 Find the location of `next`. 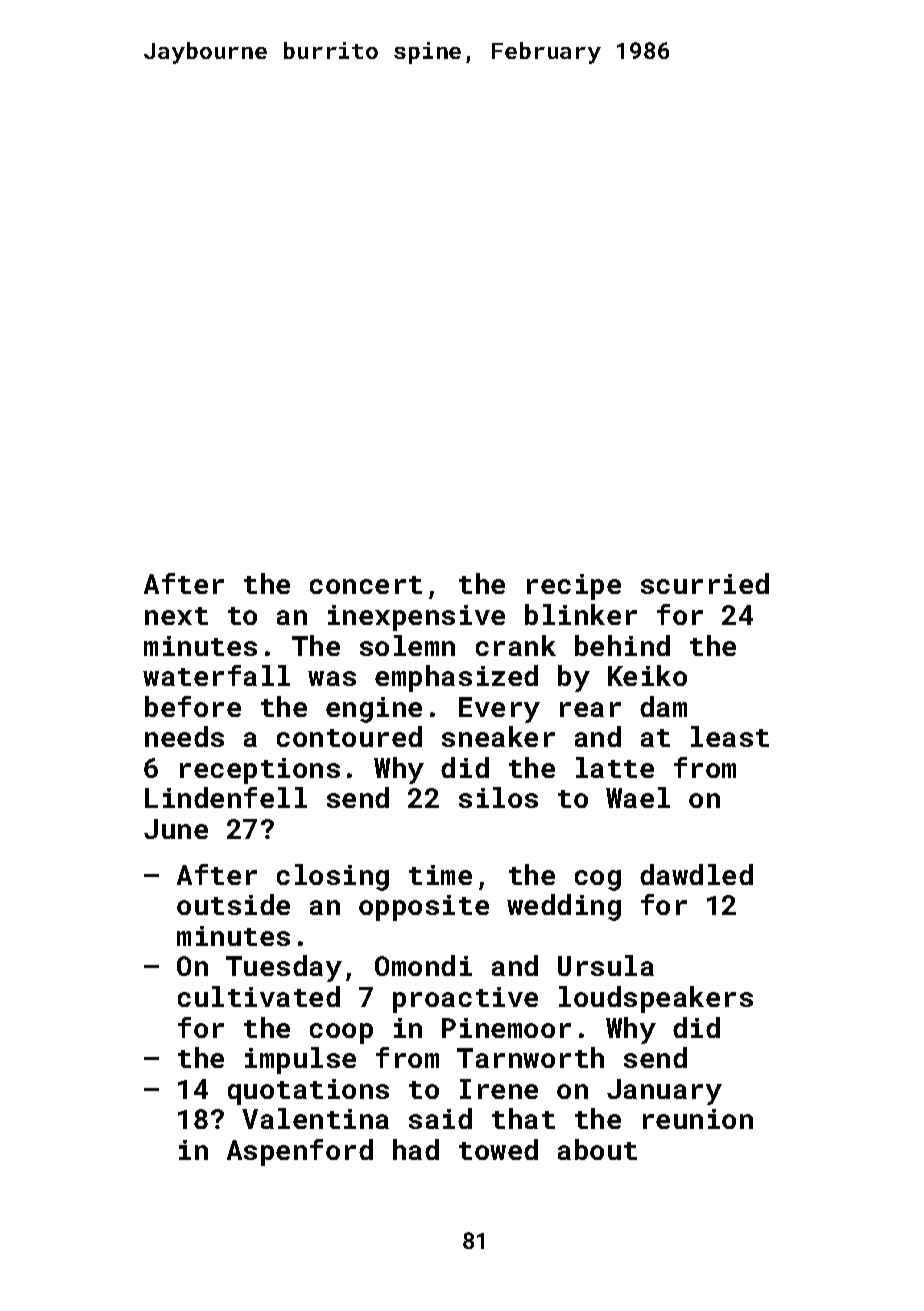

next is located at coordinates (176, 616).
